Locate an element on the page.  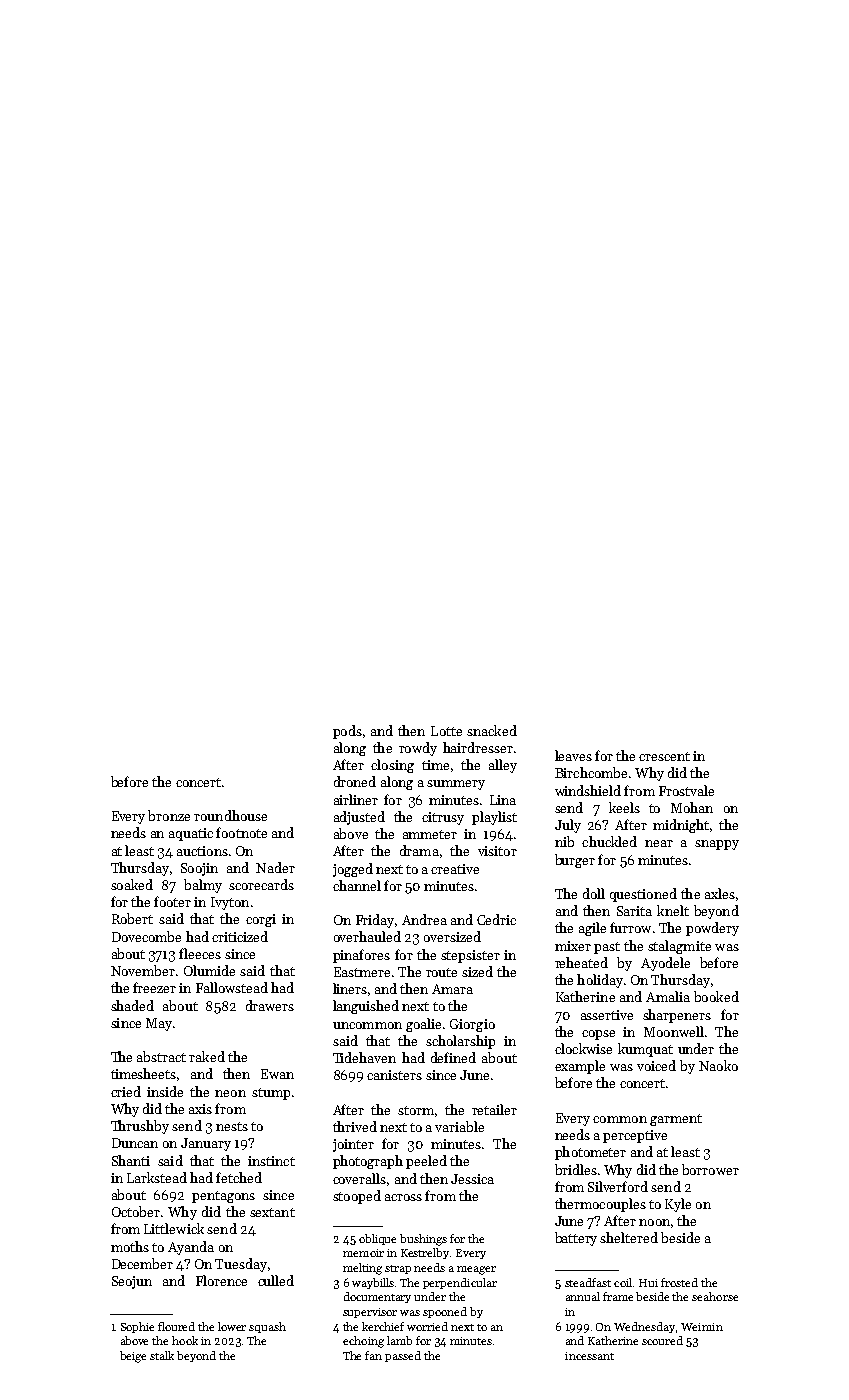
squash is located at coordinates (267, 1327).
